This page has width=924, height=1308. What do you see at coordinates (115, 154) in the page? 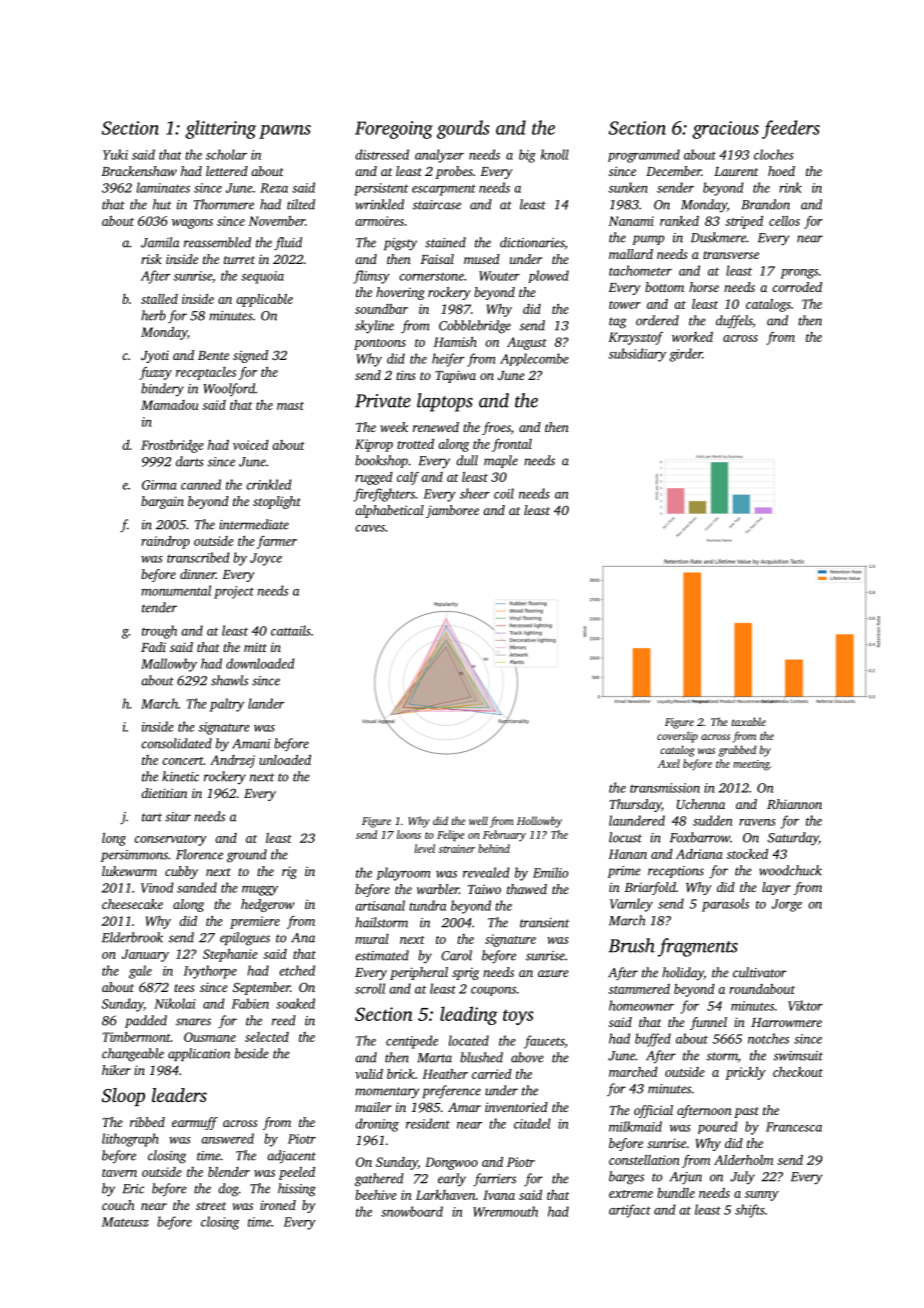
I see `Yuki` at bounding box center [115, 154].
